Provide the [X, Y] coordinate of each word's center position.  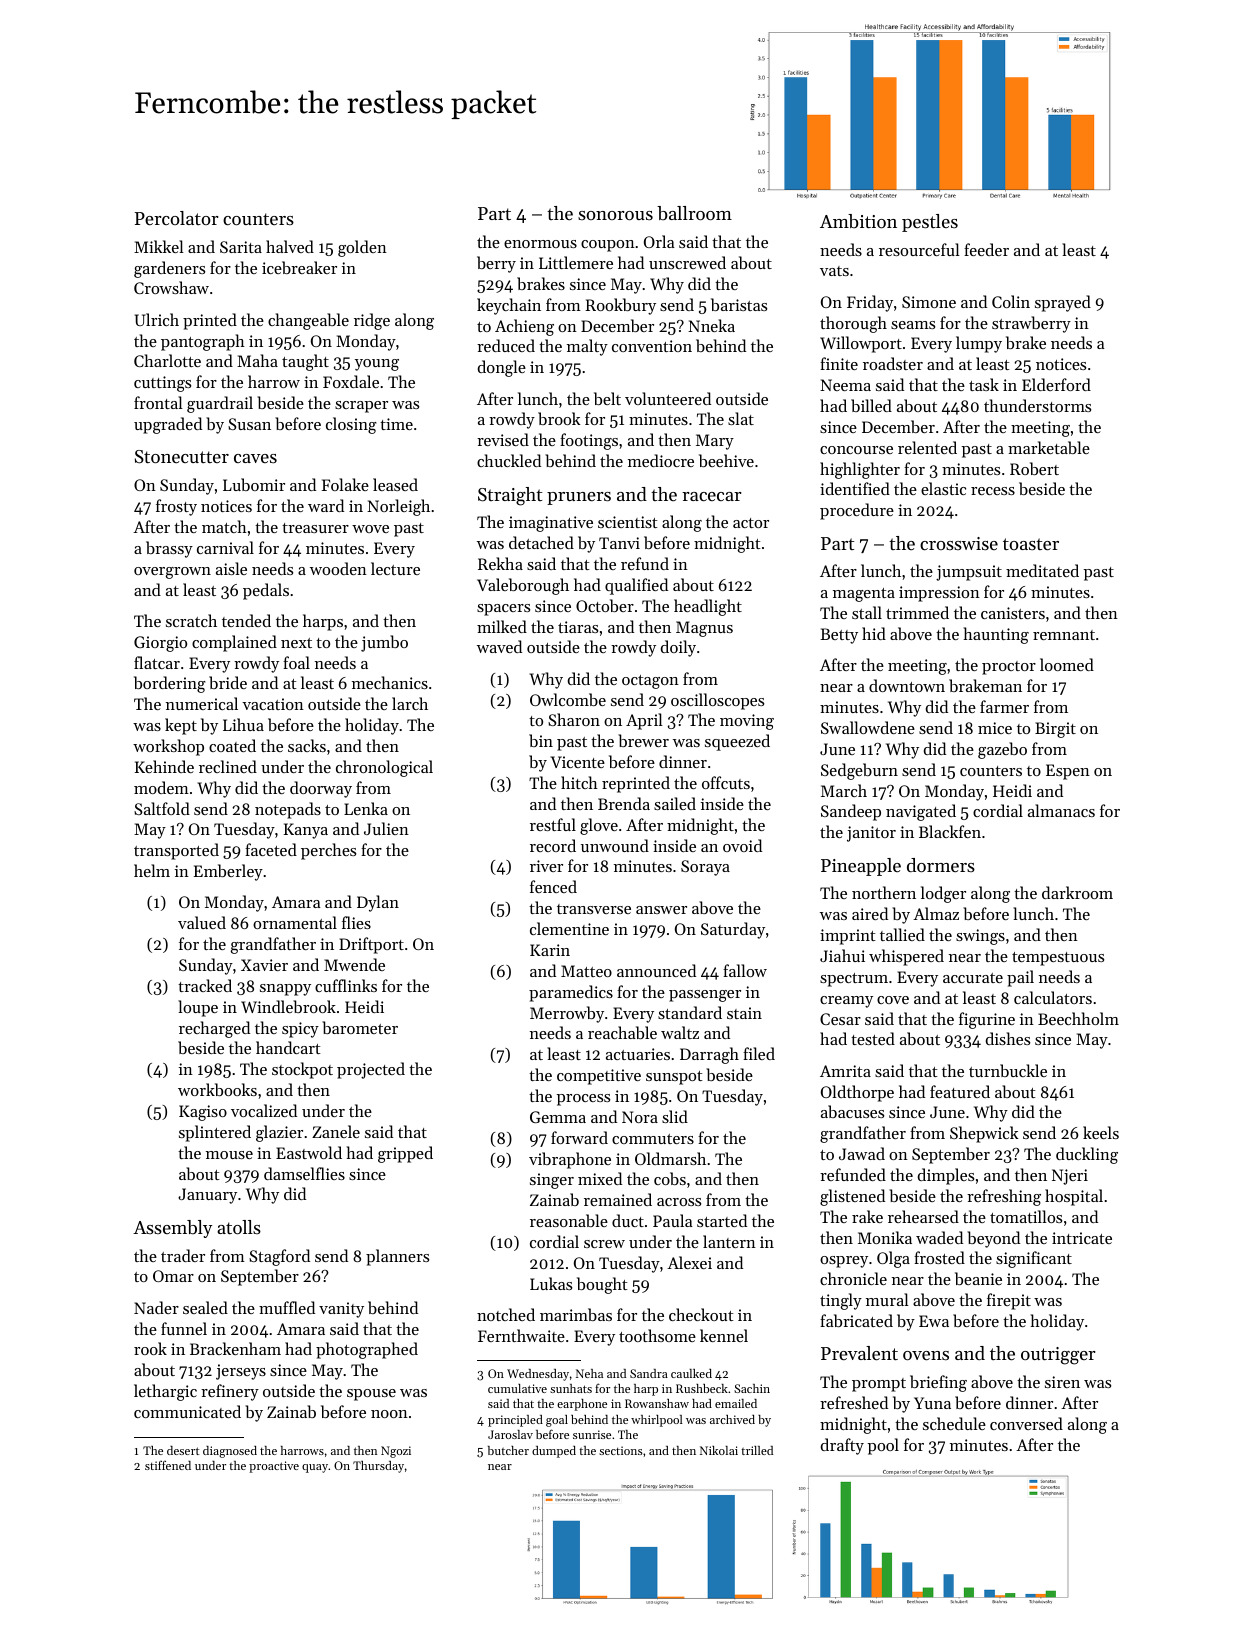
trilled [757, 1450]
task [984, 384]
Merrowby [567, 1014]
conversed [1026, 1423]
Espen [1068, 772]
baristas [739, 304]
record [553, 845]
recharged [214, 1029]
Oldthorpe [857, 1093]
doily [678, 648]
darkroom [1077, 892]
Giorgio [160, 644]
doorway [321, 789]
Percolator [176, 218]
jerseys [241, 1372]
